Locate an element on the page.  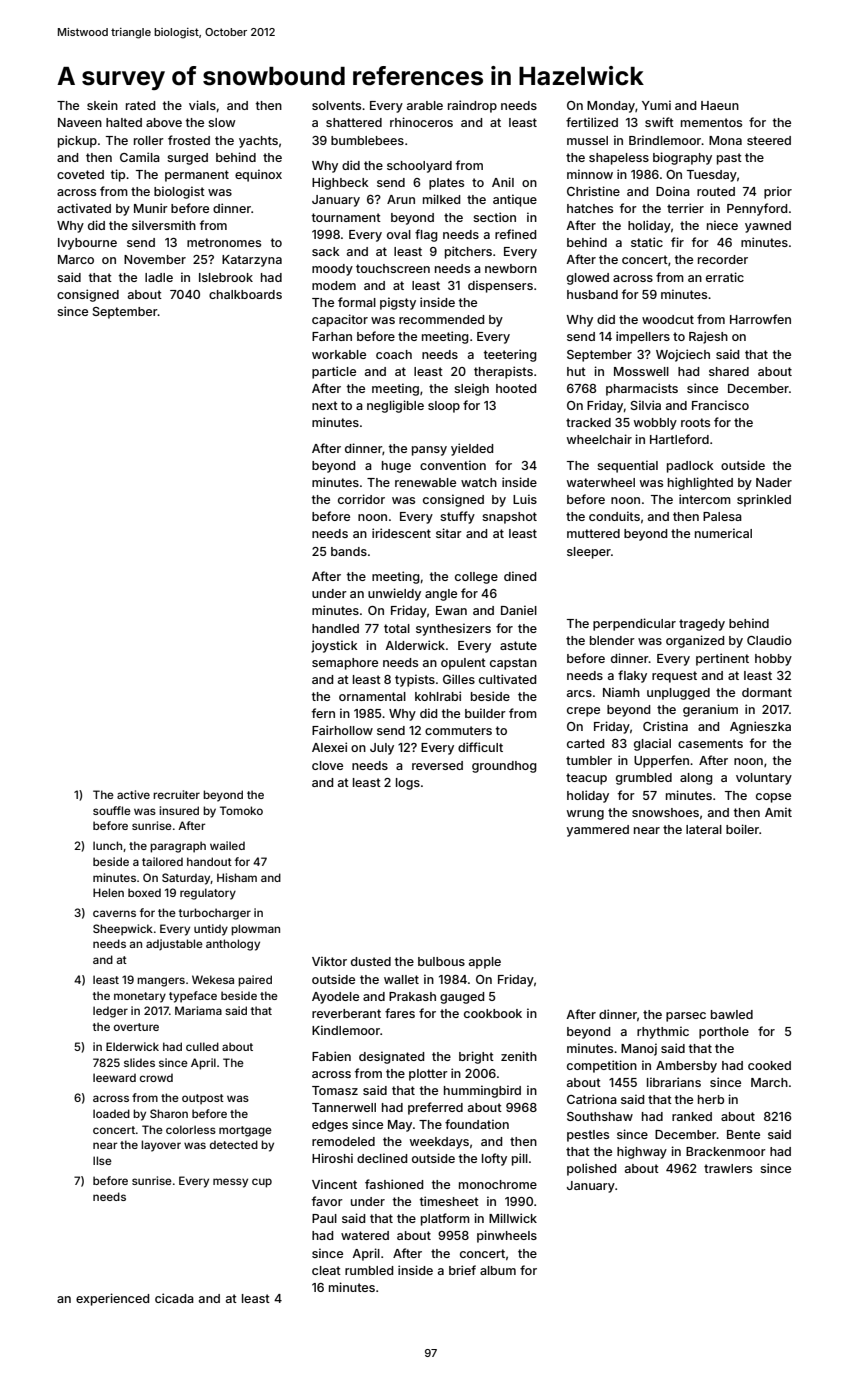
Arun is located at coordinates (401, 199).
